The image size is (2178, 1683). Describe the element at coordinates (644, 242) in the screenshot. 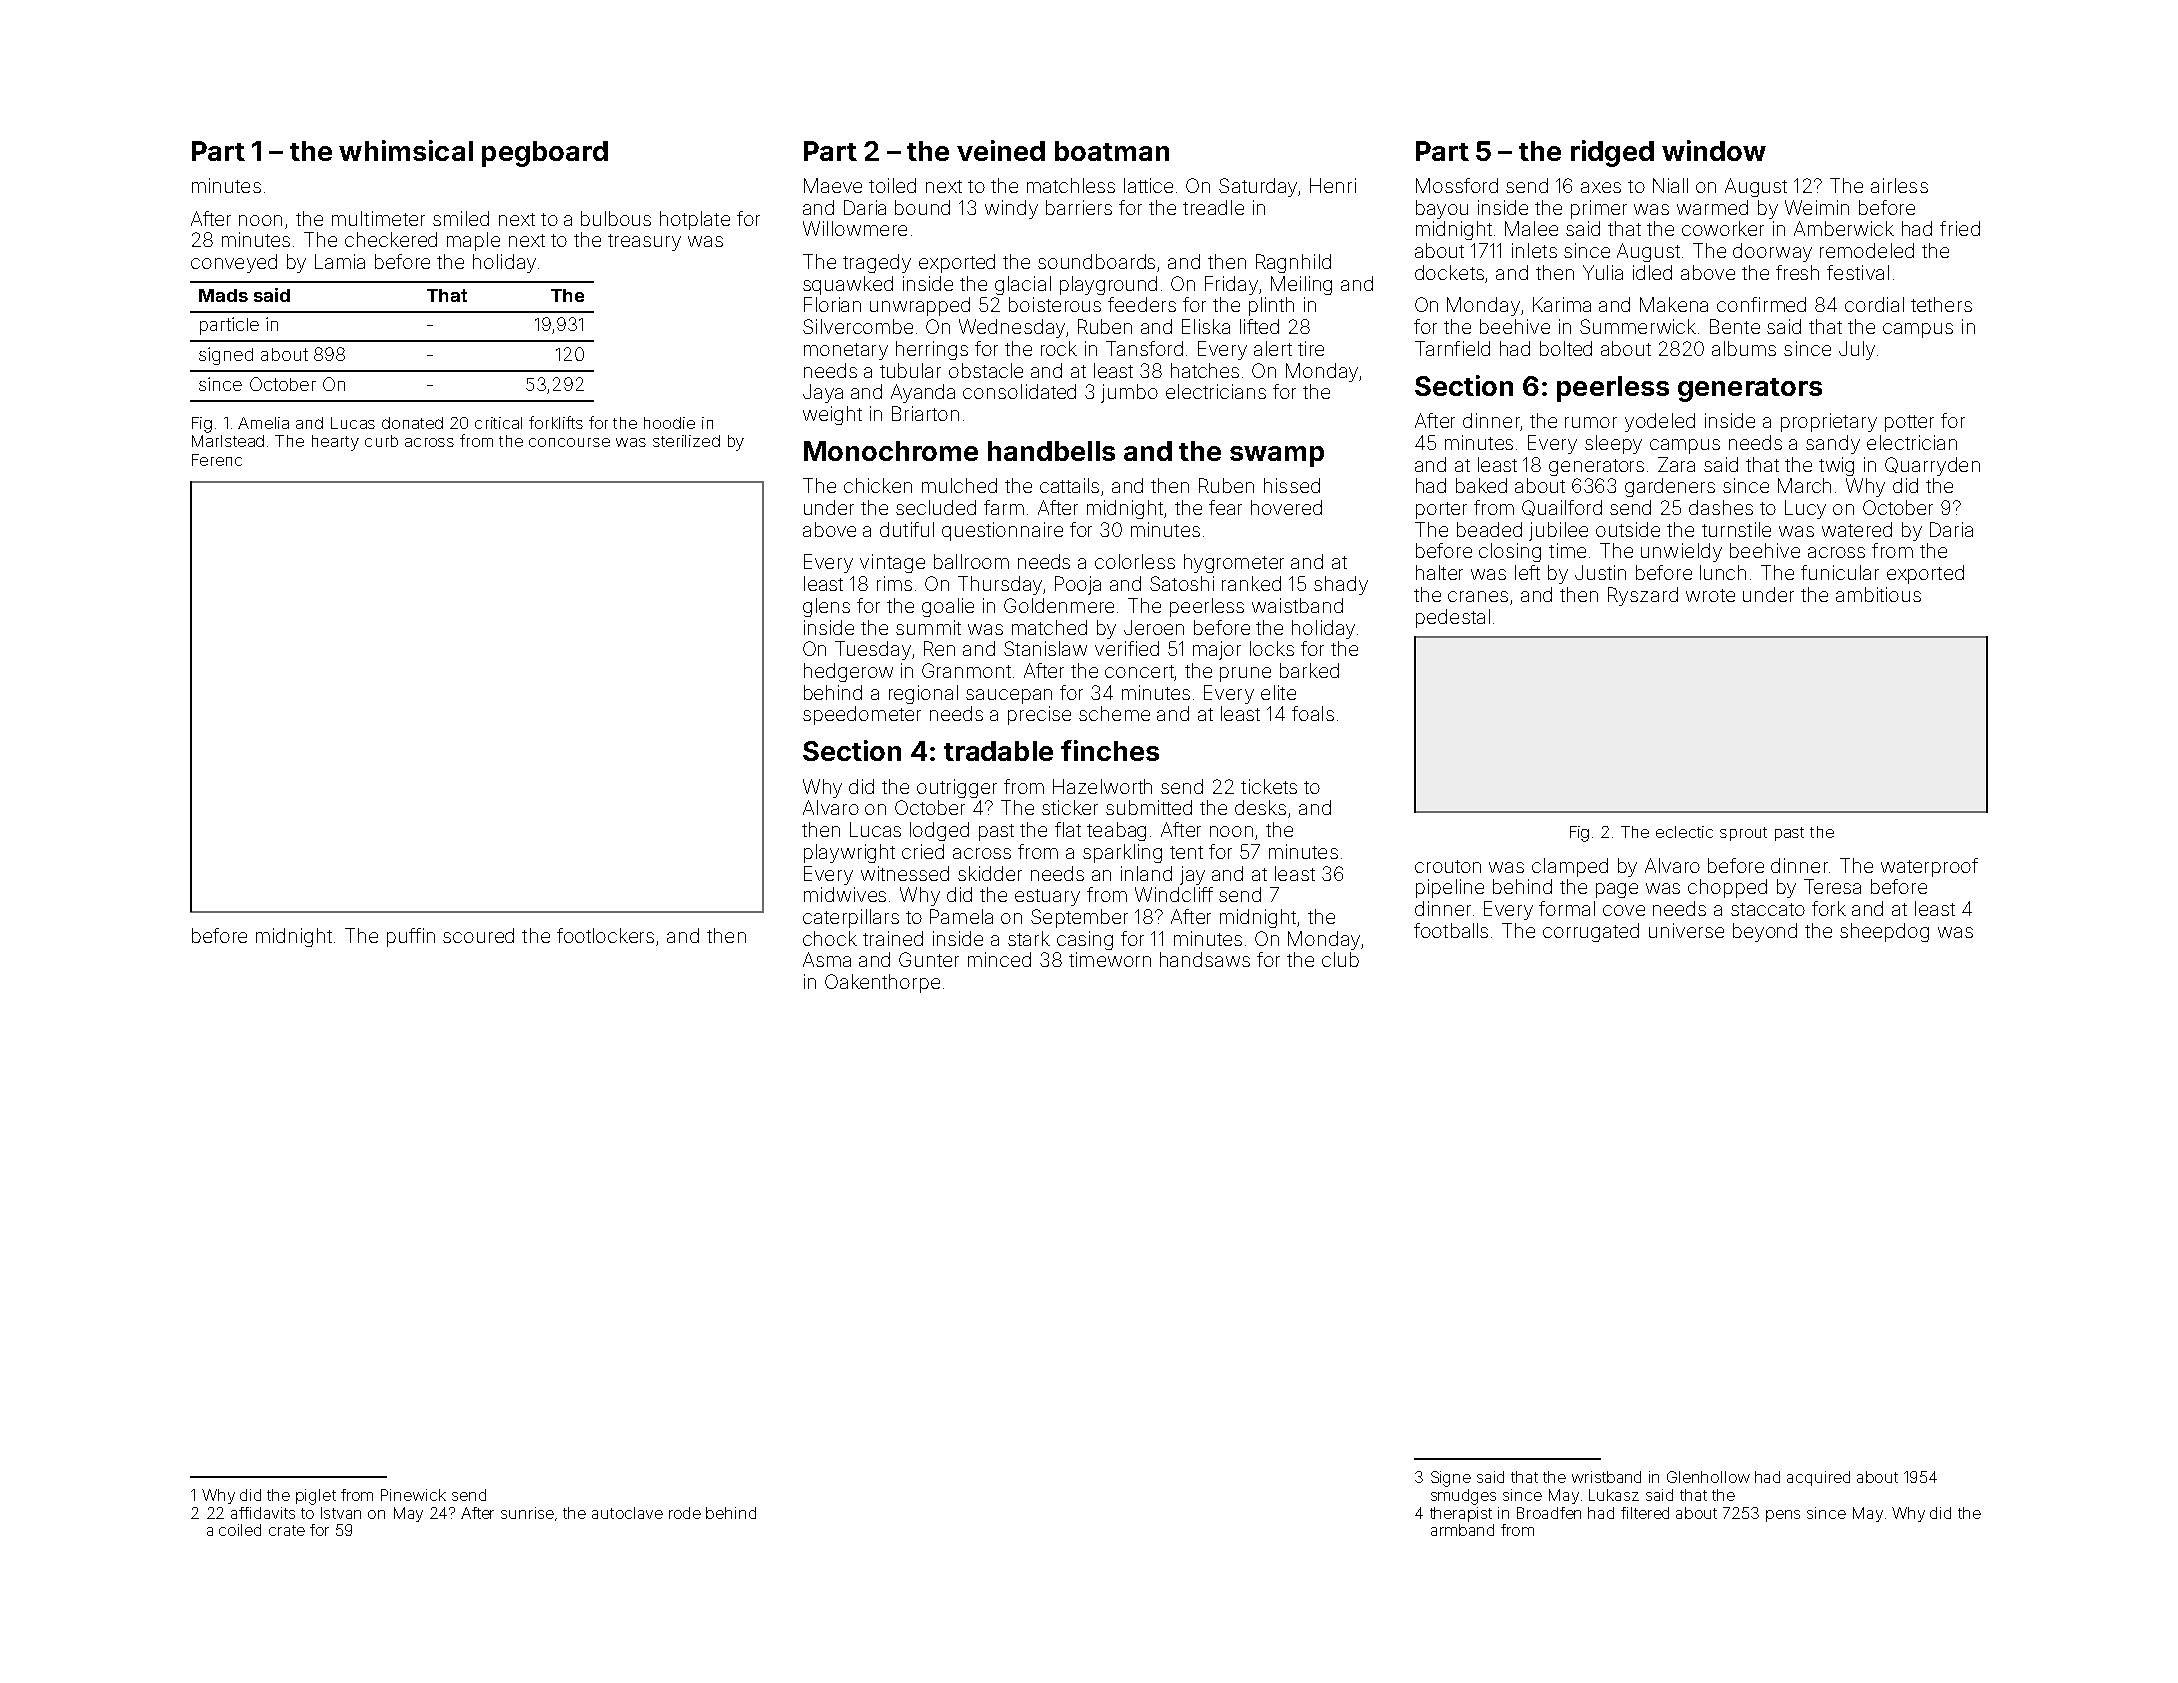

I see `treasury` at that location.
